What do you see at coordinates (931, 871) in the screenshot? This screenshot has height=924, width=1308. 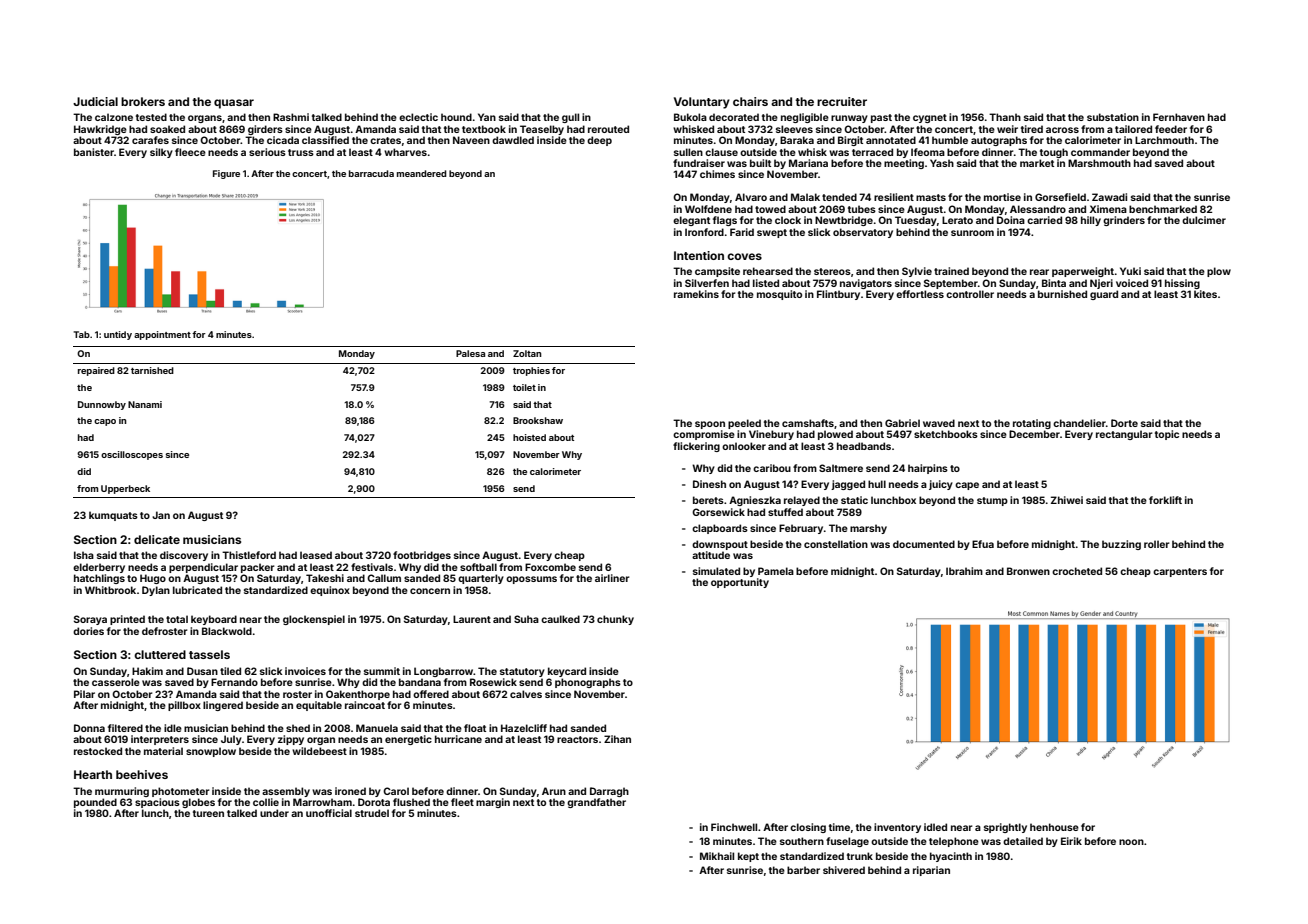 I see `riparian` at bounding box center [931, 871].
